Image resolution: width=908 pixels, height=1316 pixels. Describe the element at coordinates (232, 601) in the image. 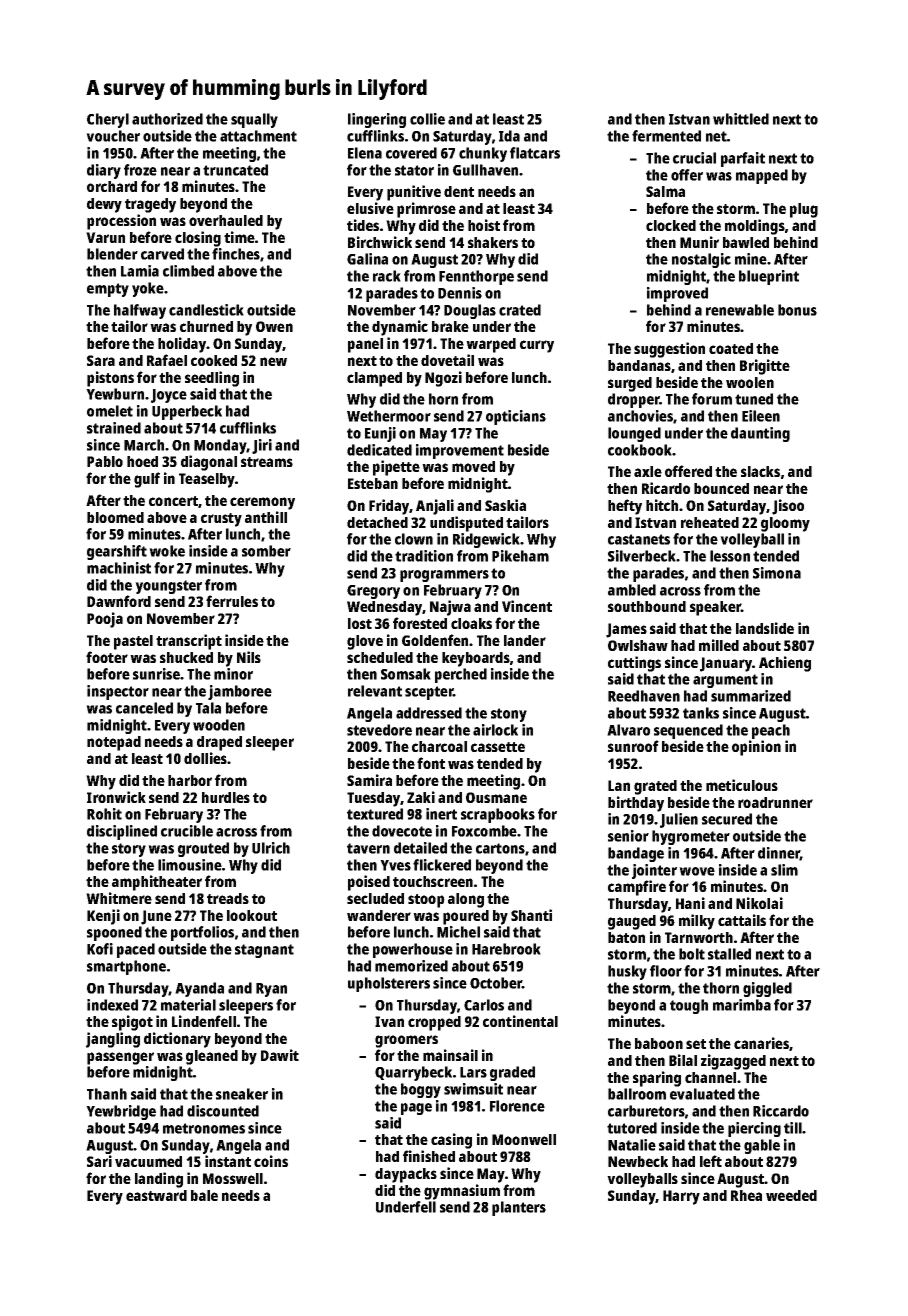

I see `ferrules` at that location.
